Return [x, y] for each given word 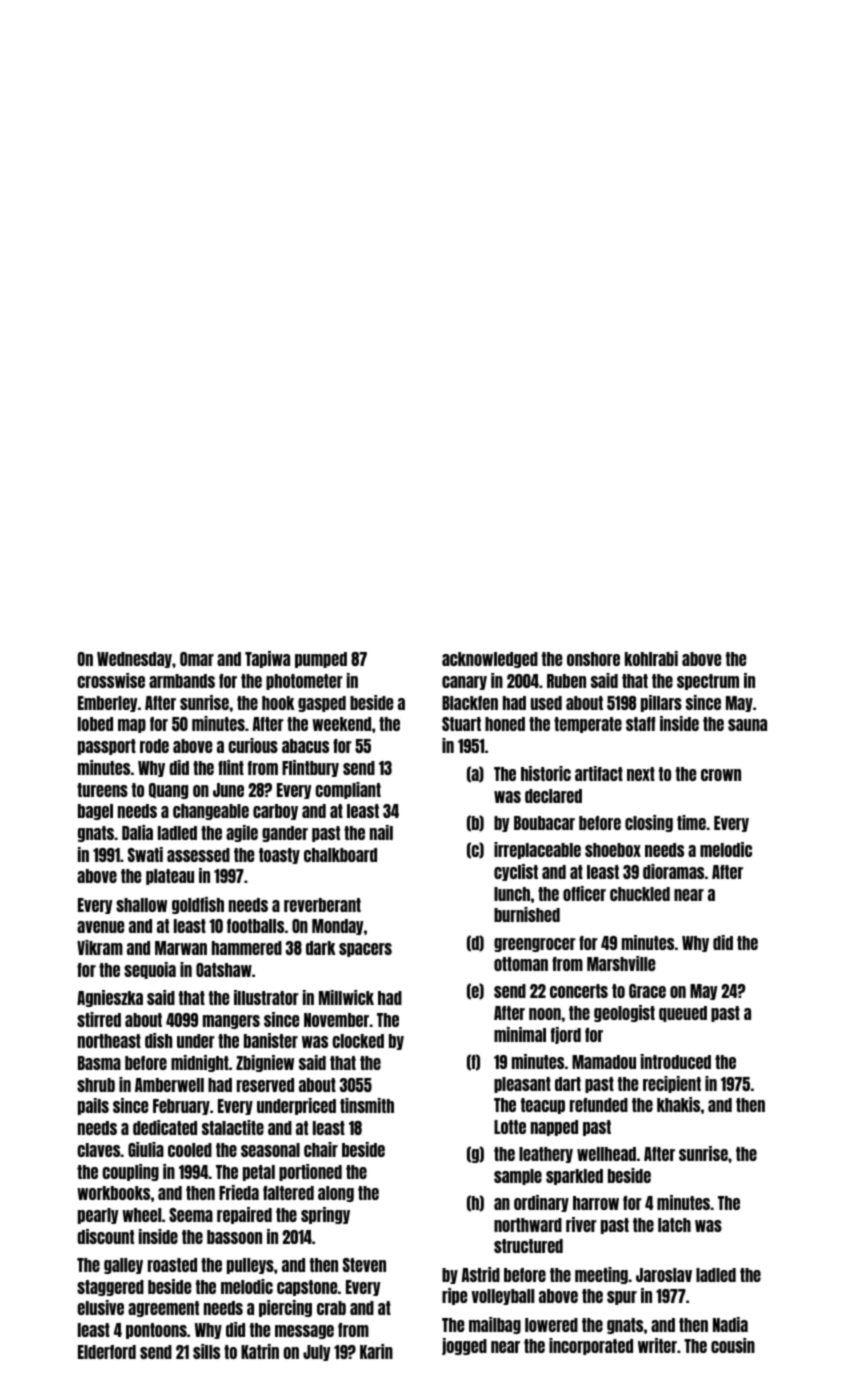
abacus [305, 746]
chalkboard [340, 855]
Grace [647, 991]
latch [674, 1225]
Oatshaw [224, 970]
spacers [365, 950]
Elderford [107, 1352]
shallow [141, 905]
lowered [551, 1325]
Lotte [510, 1127]
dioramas [673, 871]
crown [721, 775]
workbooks [113, 1193]
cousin [733, 1345]
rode [154, 746]
